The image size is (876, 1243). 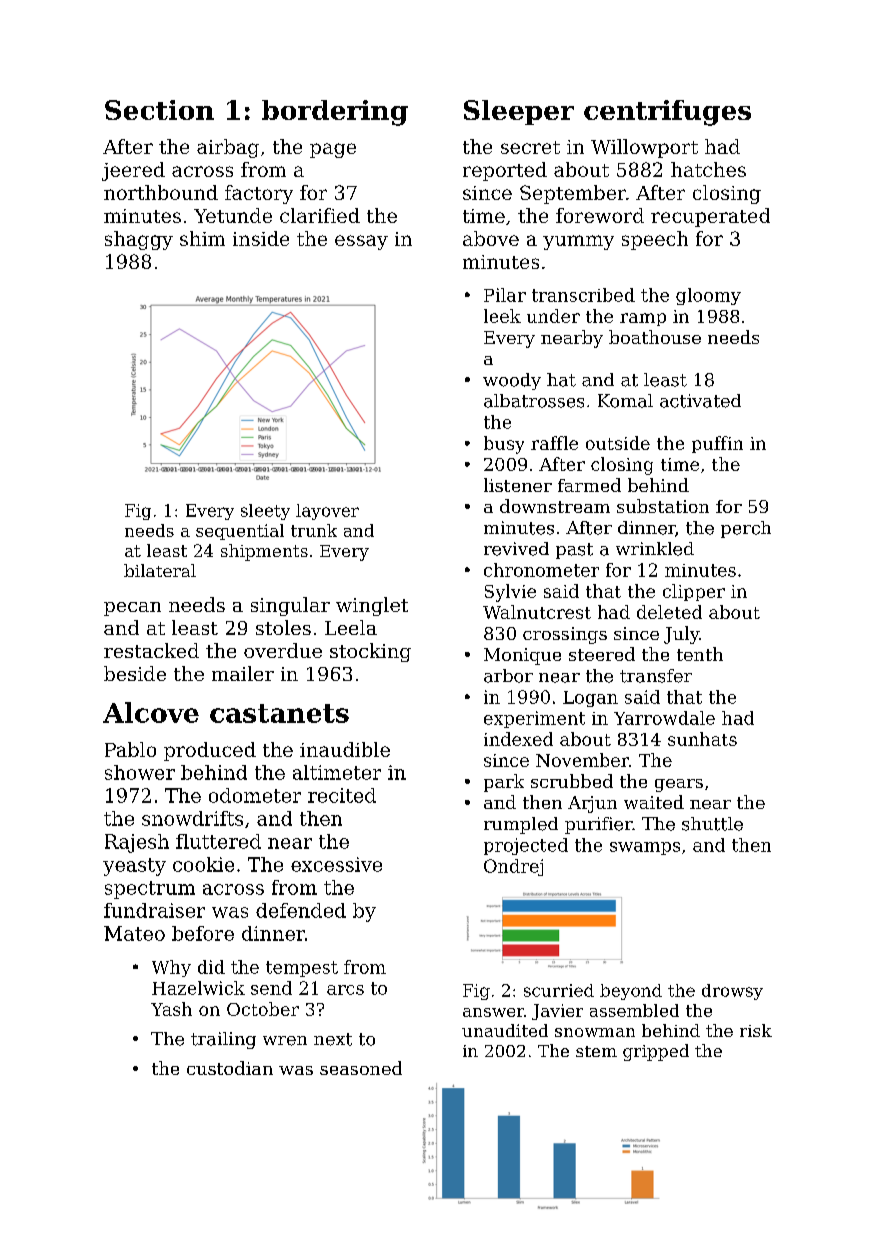 What do you see at coordinates (505, 295) in the image?
I see `Pilar` at bounding box center [505, 295].
